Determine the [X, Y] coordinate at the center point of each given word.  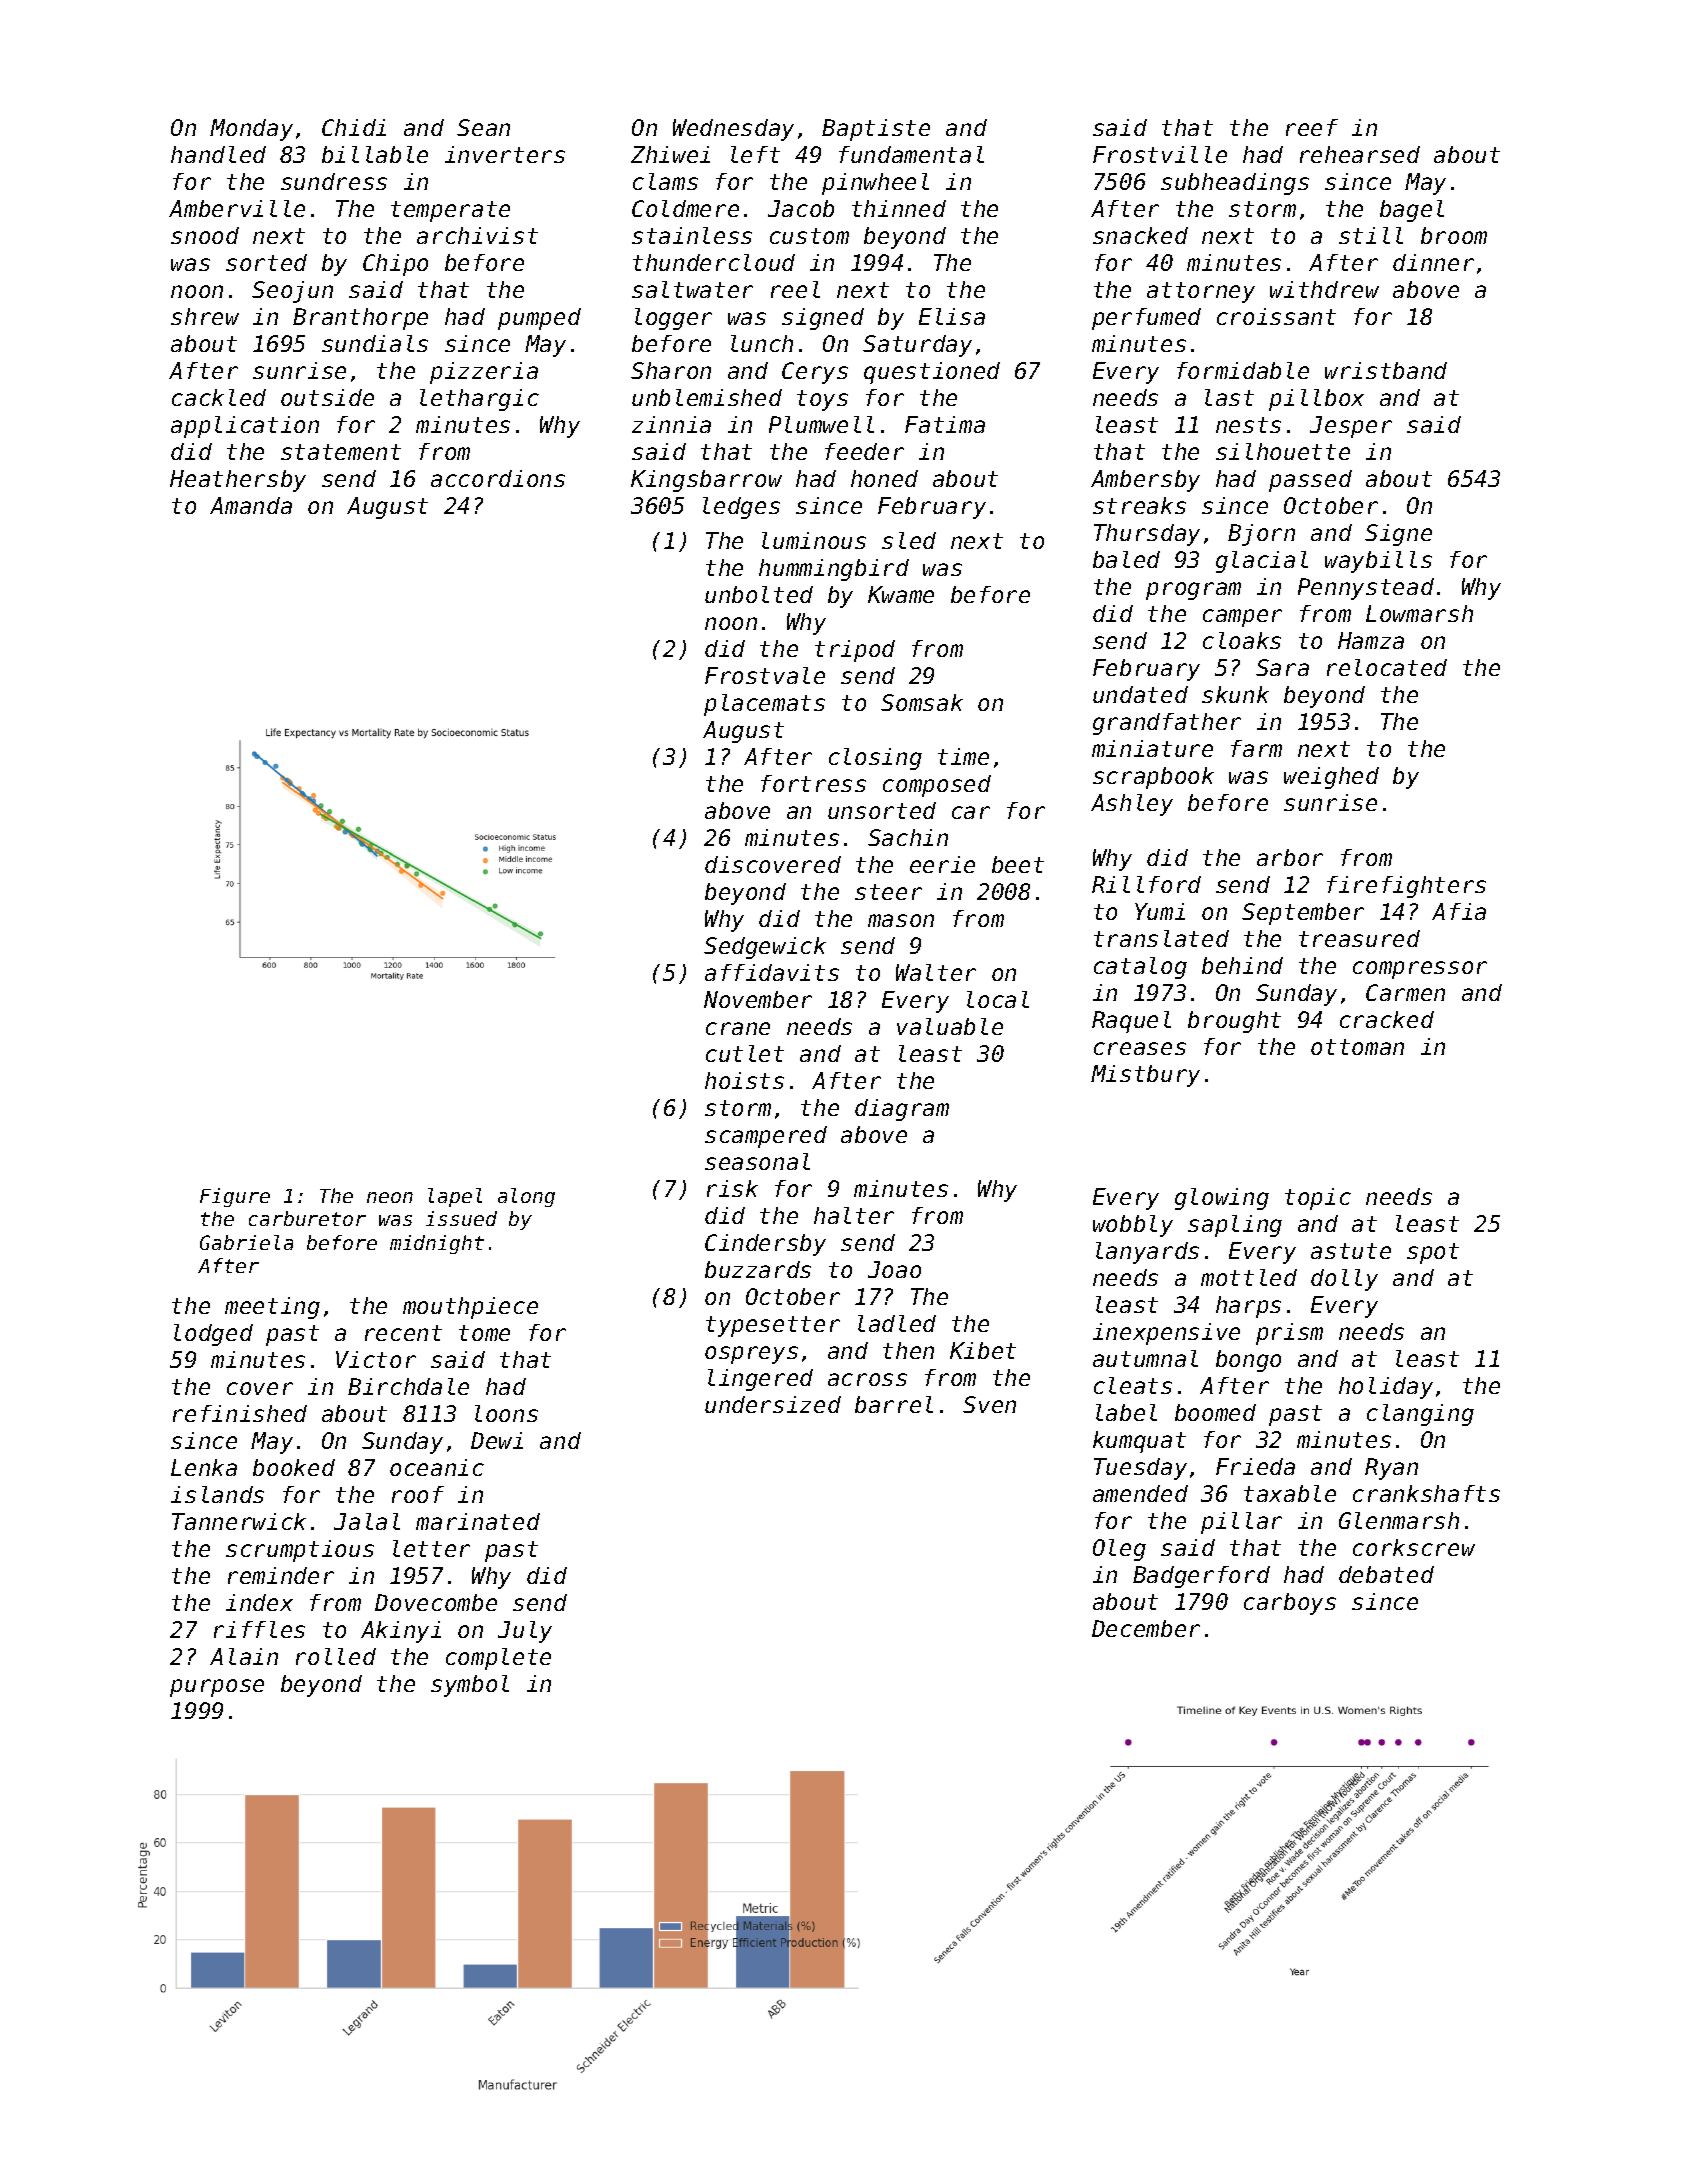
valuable [950, 1026]
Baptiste [876, 130]
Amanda [251, 505]
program [1193, 591]
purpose [217, 1688]
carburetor [307, 1218]
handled [218, 154]
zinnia [671, 424]
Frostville [1160, 154]
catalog [1140, 968]
